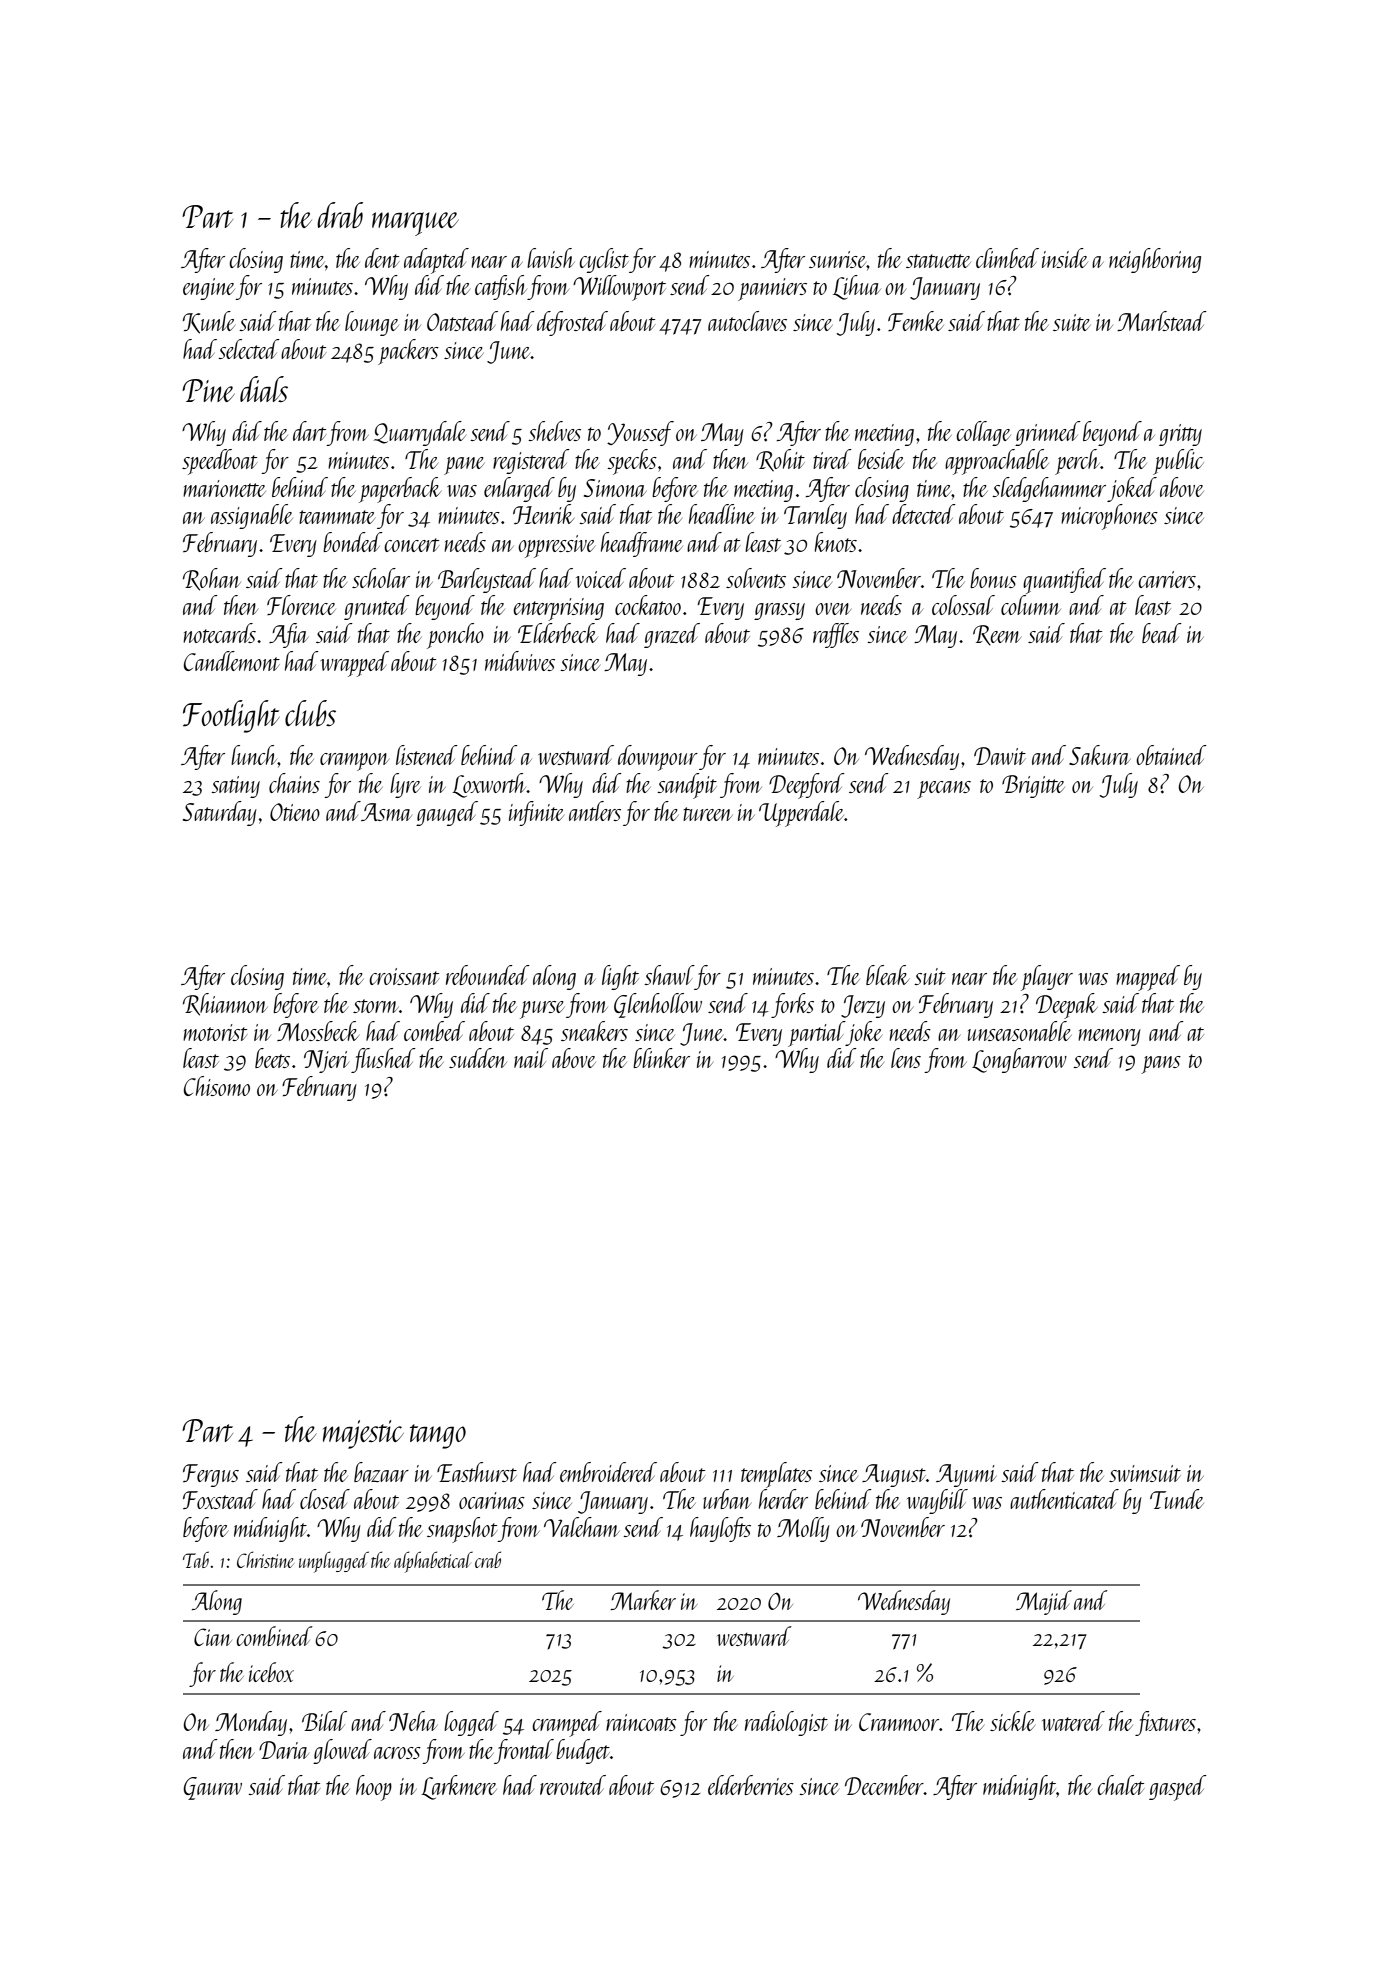  What do you see at coordinates (225, 1004) in the page?
I see `Rhiannon` at bounding box center [225, 1004].
